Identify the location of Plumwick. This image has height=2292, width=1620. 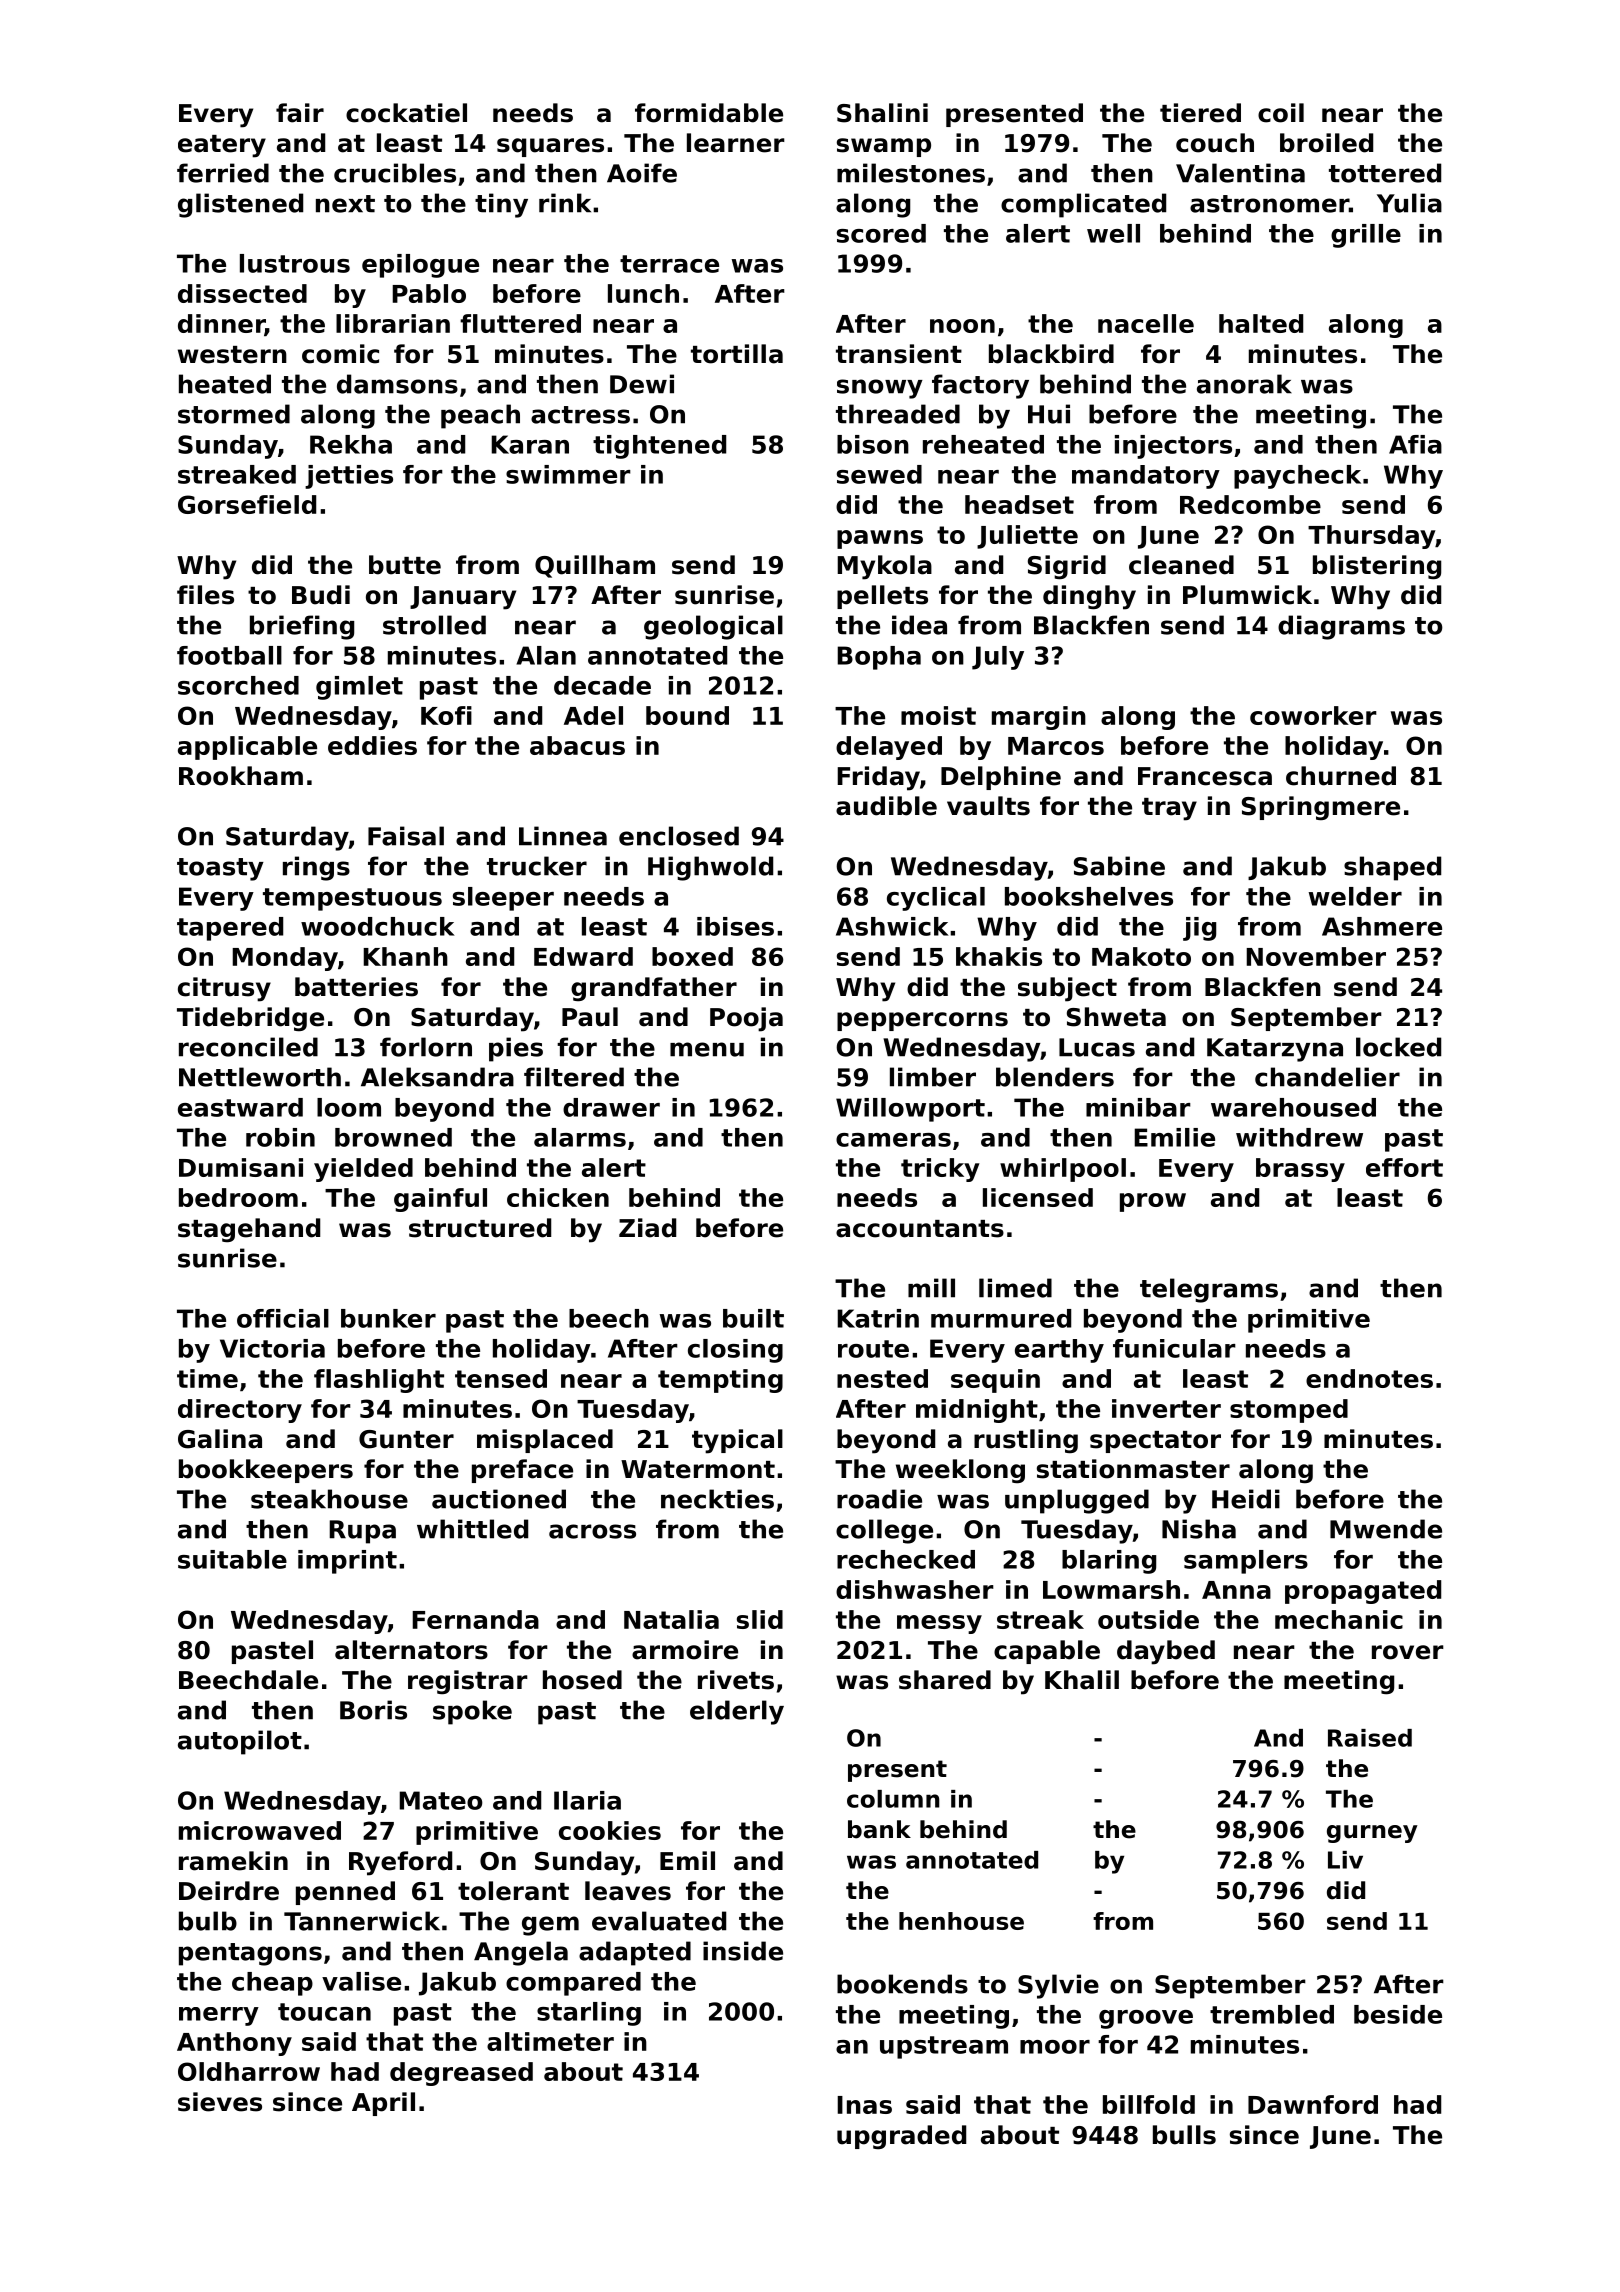
(1247, 595).
